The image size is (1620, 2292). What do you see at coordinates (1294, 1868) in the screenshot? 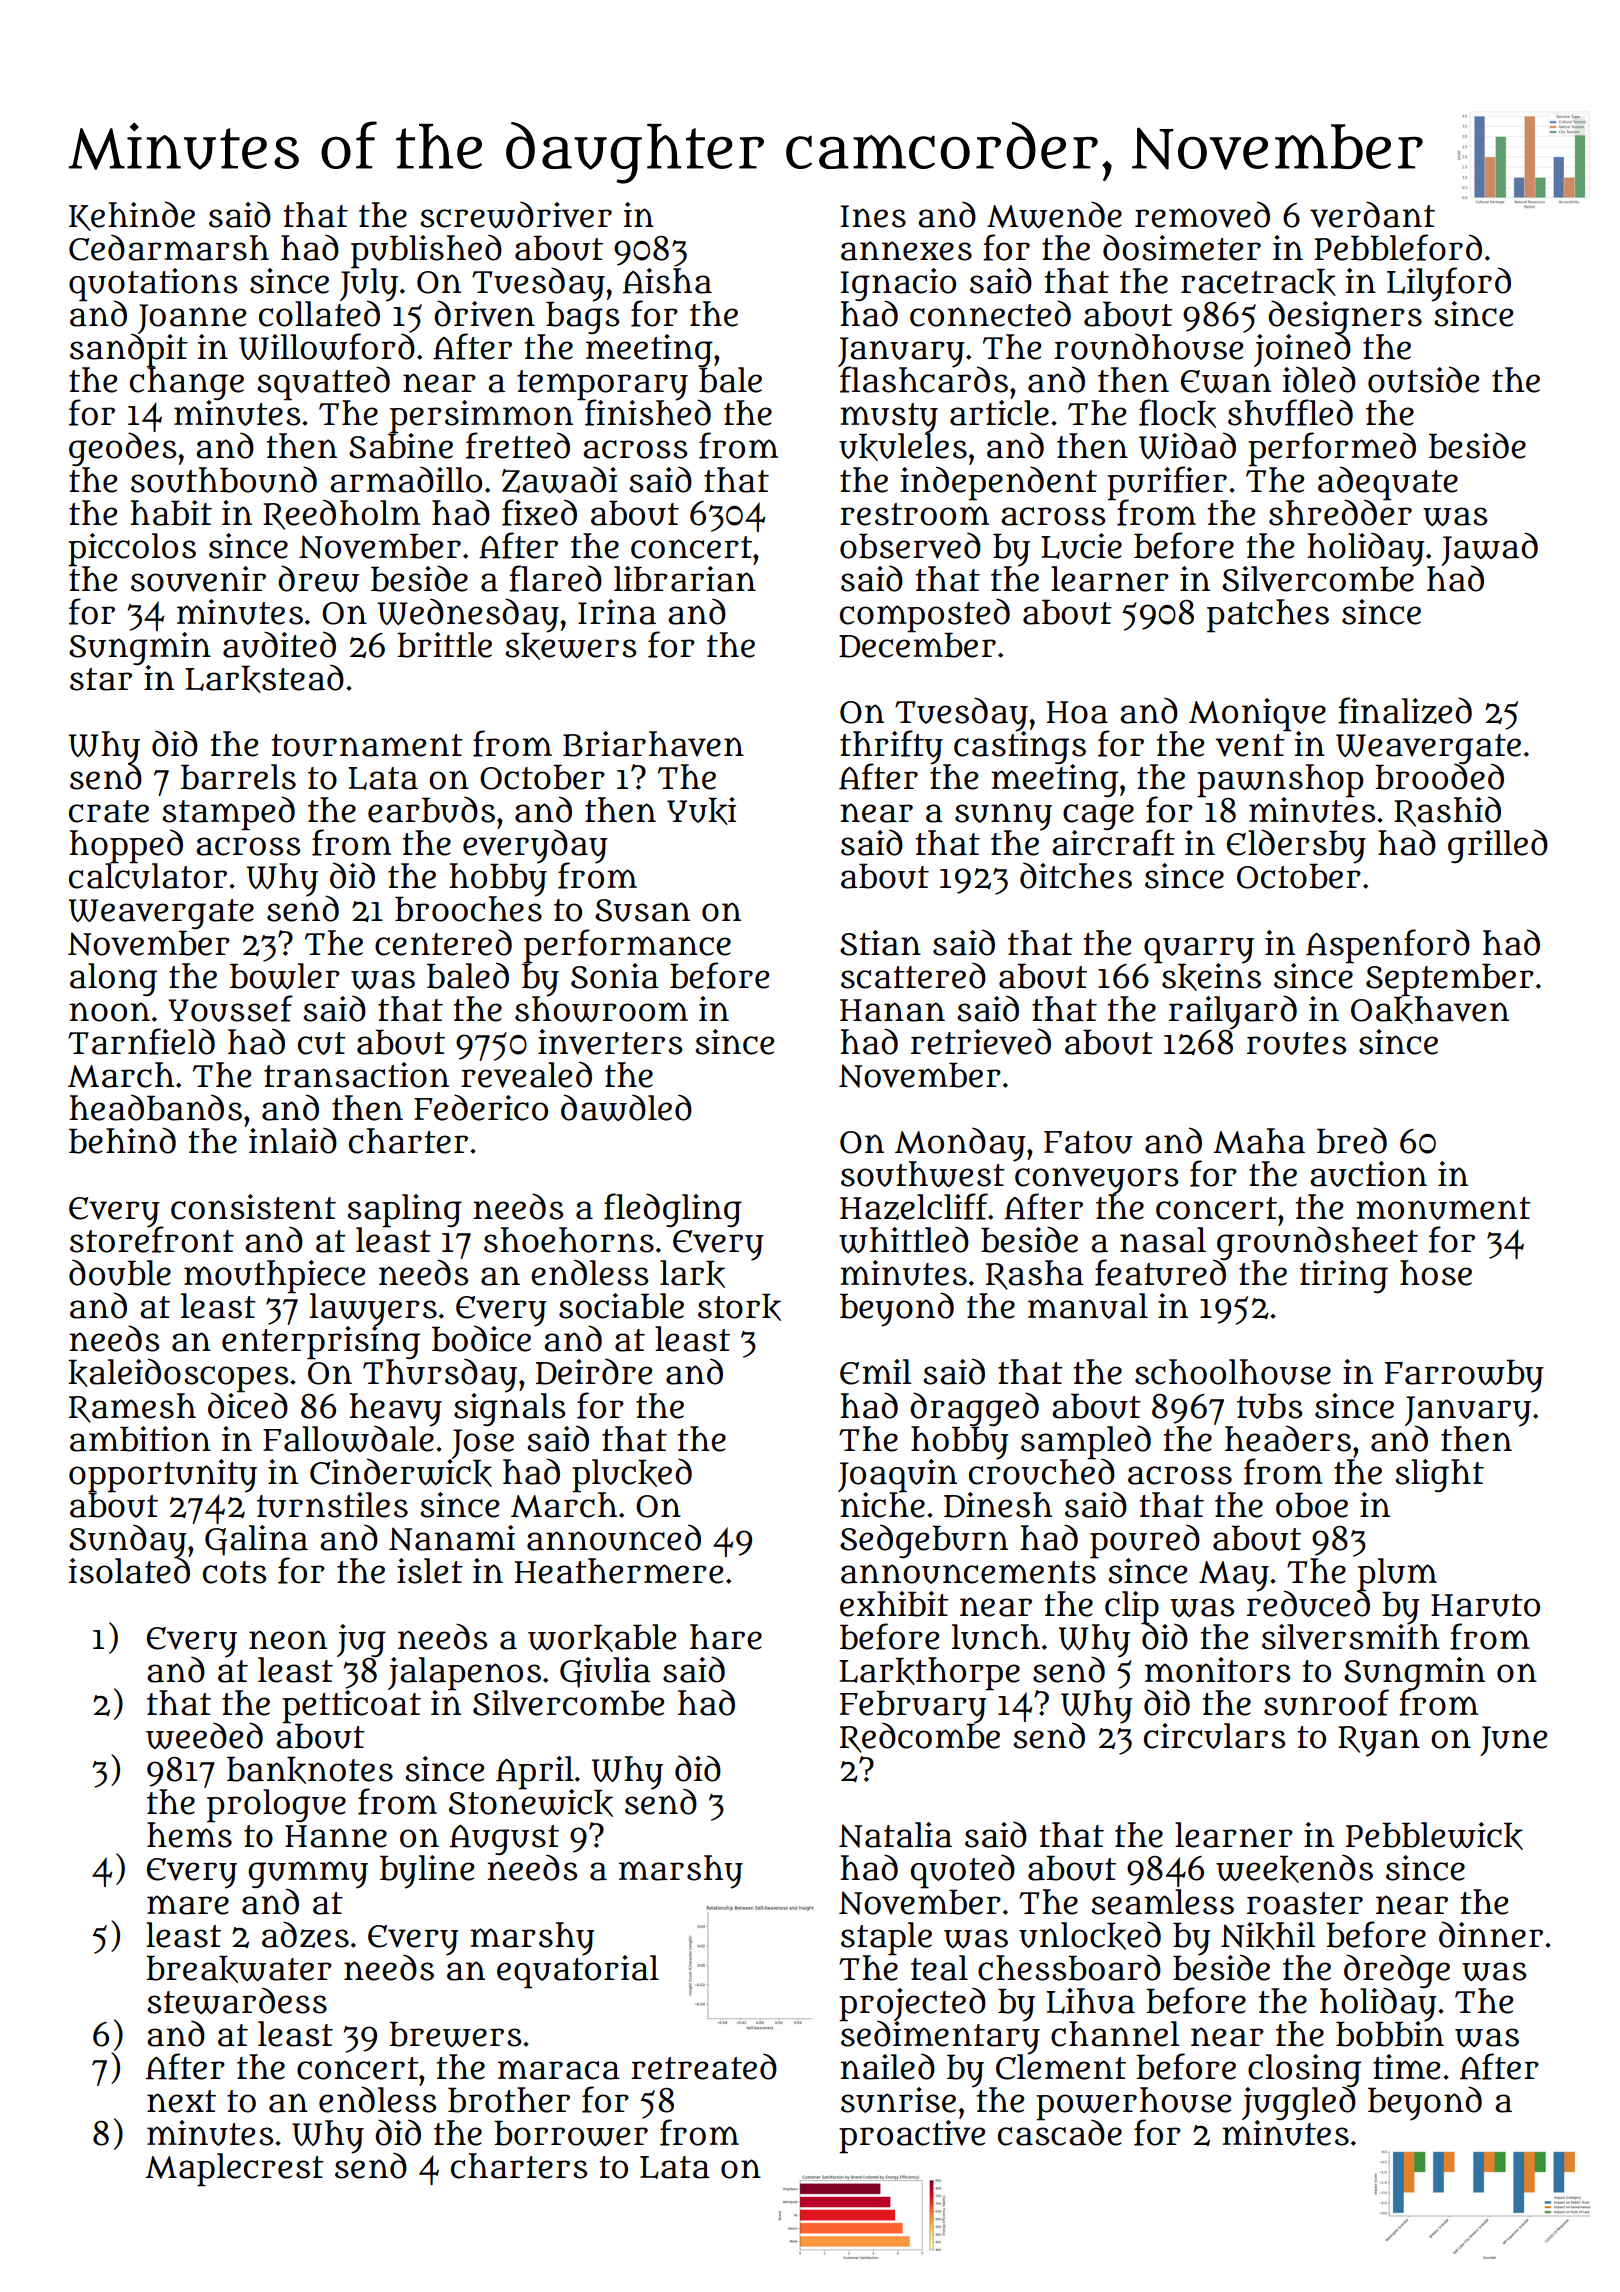
I see `weekends` at bounding box center [1294, 1868].
